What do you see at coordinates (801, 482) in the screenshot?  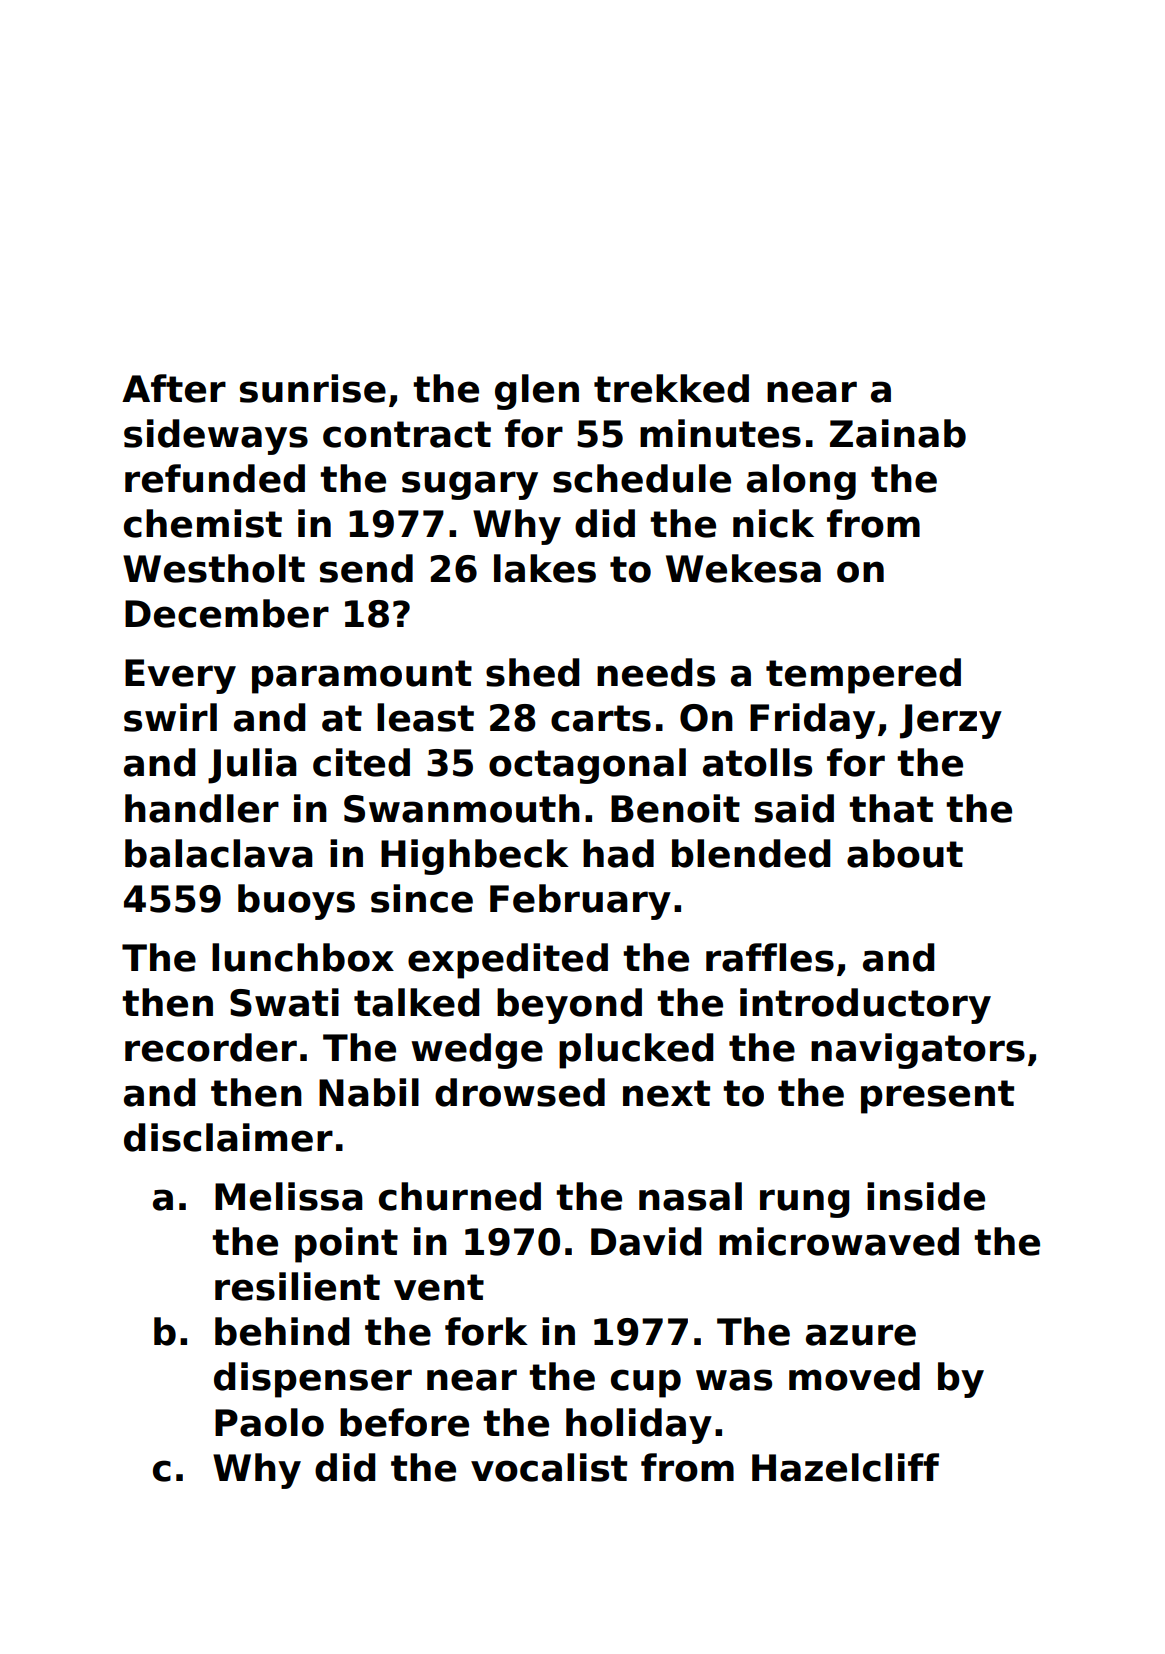 I see `along` at bounding box center [801, 482].
